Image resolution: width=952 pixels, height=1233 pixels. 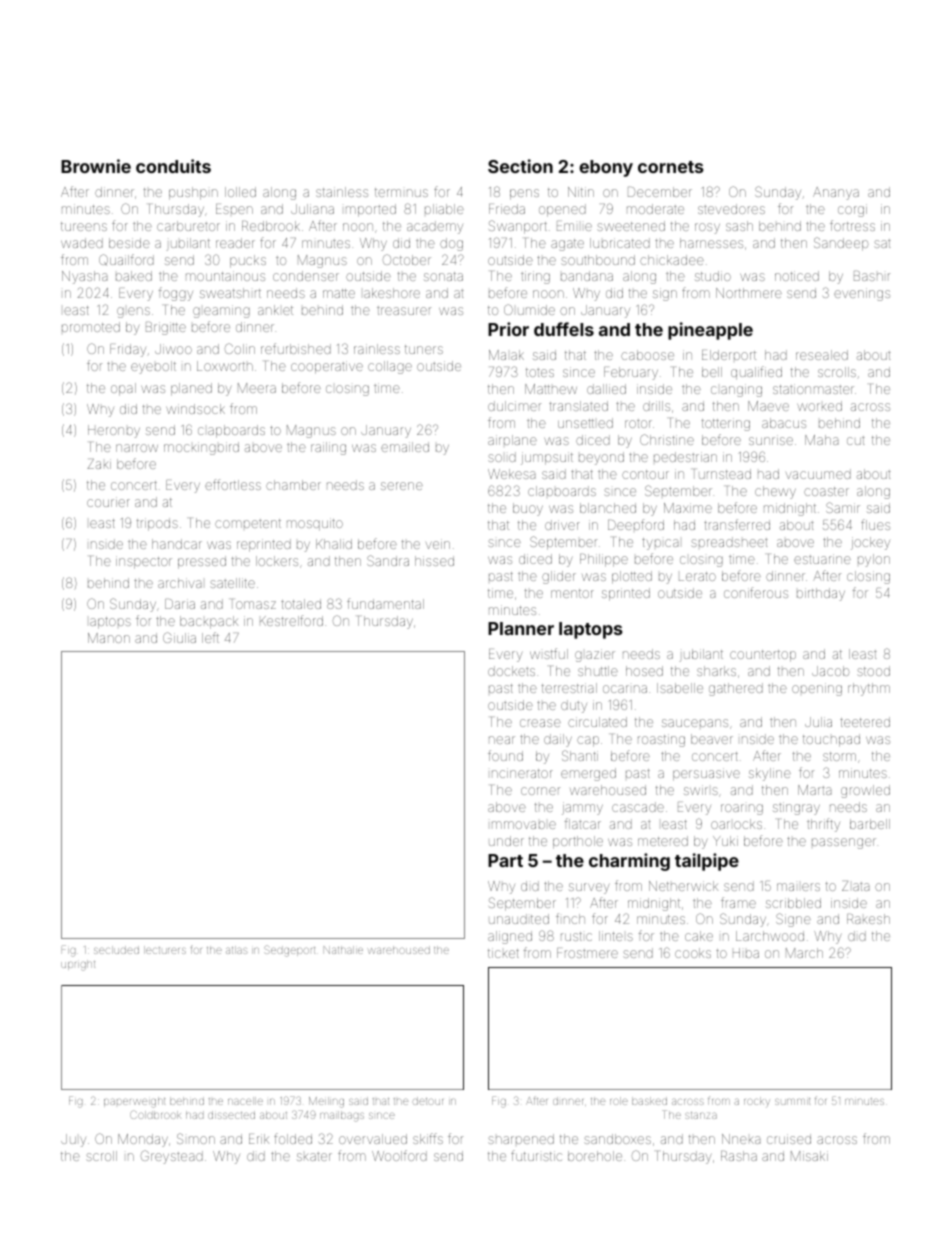 What do you see at coordinates (427, 1101) in the screenshot?
I see `detour` at bounding box center [427, 1101].
